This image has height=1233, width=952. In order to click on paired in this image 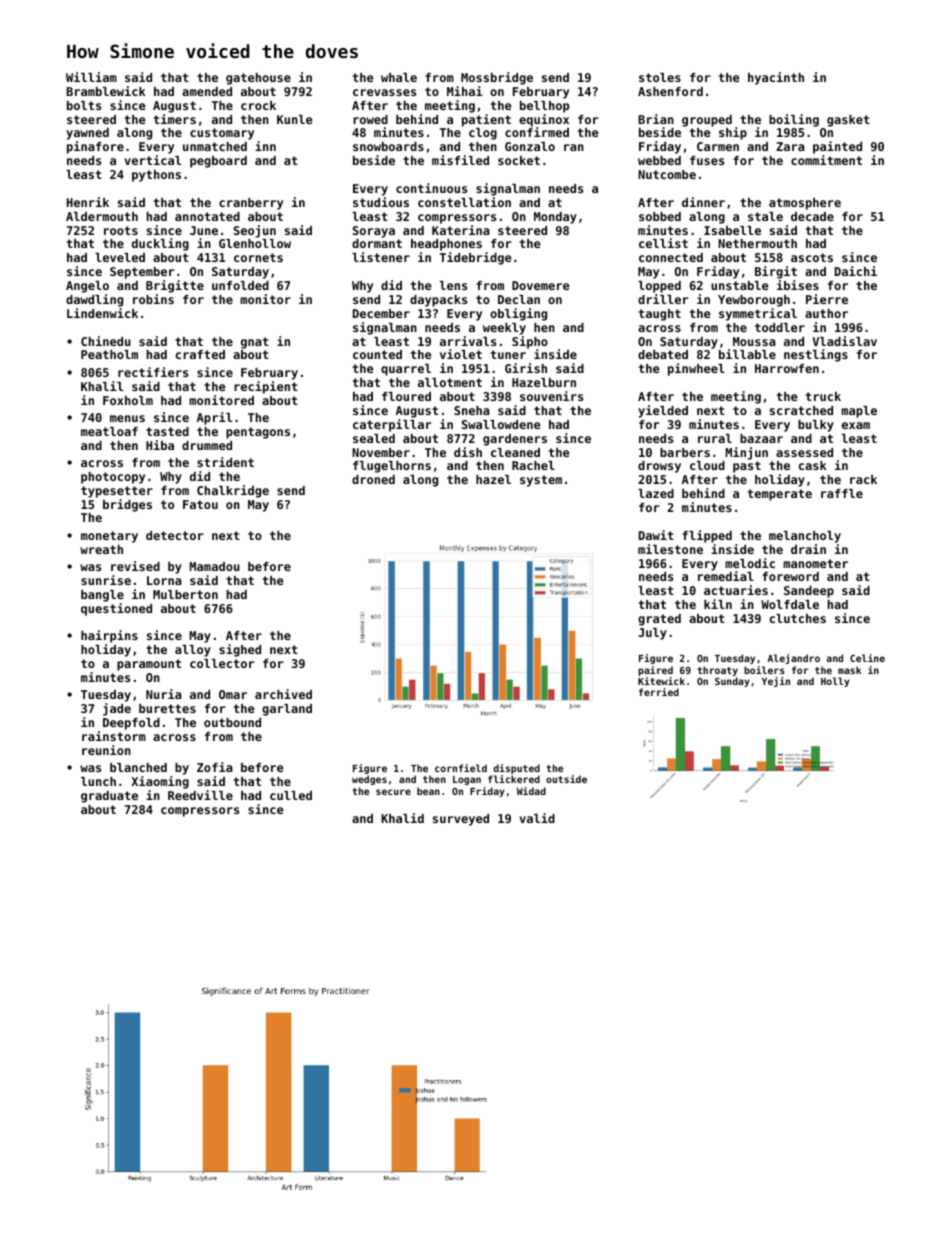, I will do `click(655, 671)`.
